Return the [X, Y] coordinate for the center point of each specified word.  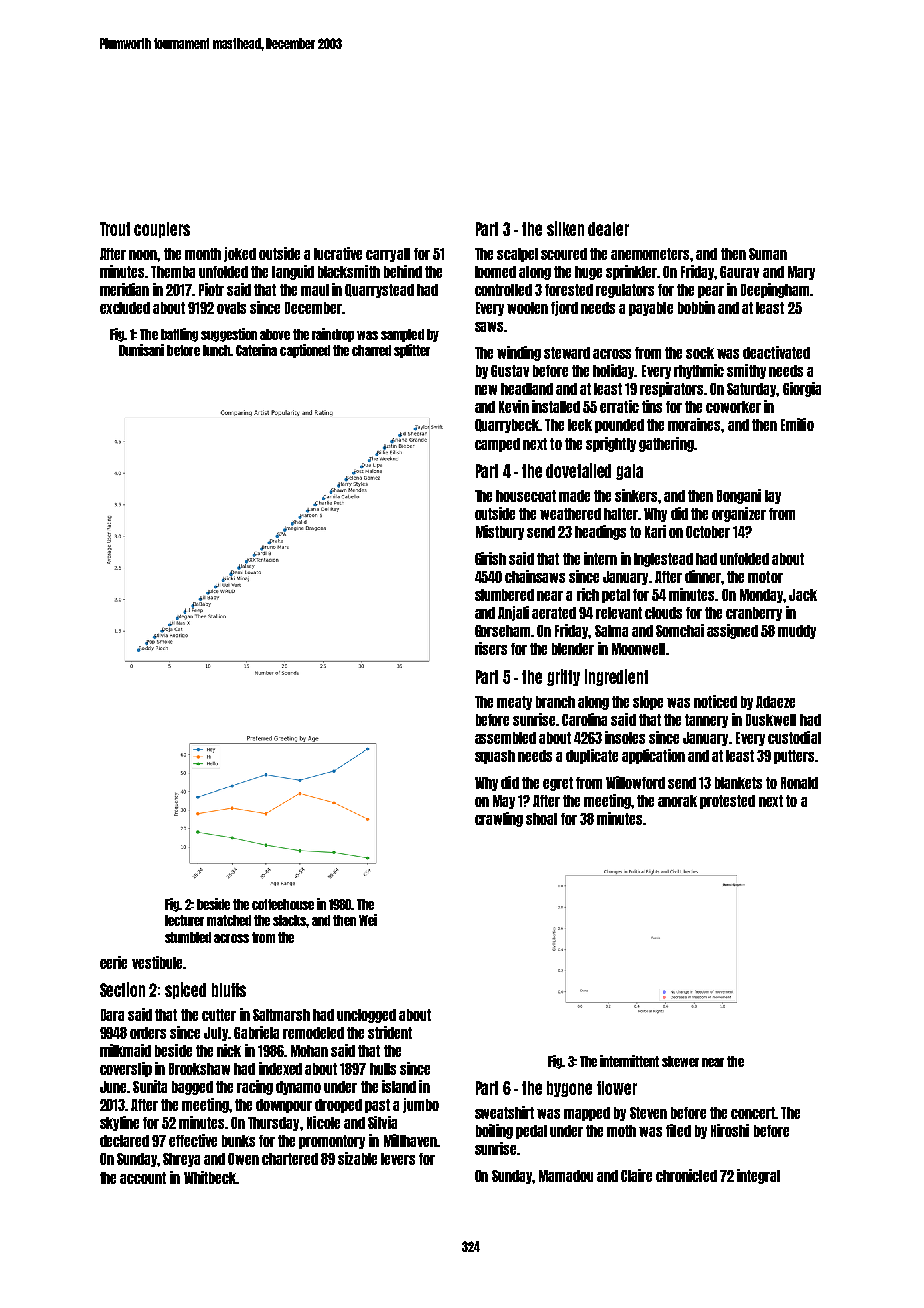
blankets [738, 783]
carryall [388, 255]
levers [398, 1159]
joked [240, 254]
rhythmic [699, 371]
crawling [499, 819]
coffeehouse [283, 904]
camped [497, 445]
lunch [216, 350]
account [143, 1178]
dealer [608, 229]
